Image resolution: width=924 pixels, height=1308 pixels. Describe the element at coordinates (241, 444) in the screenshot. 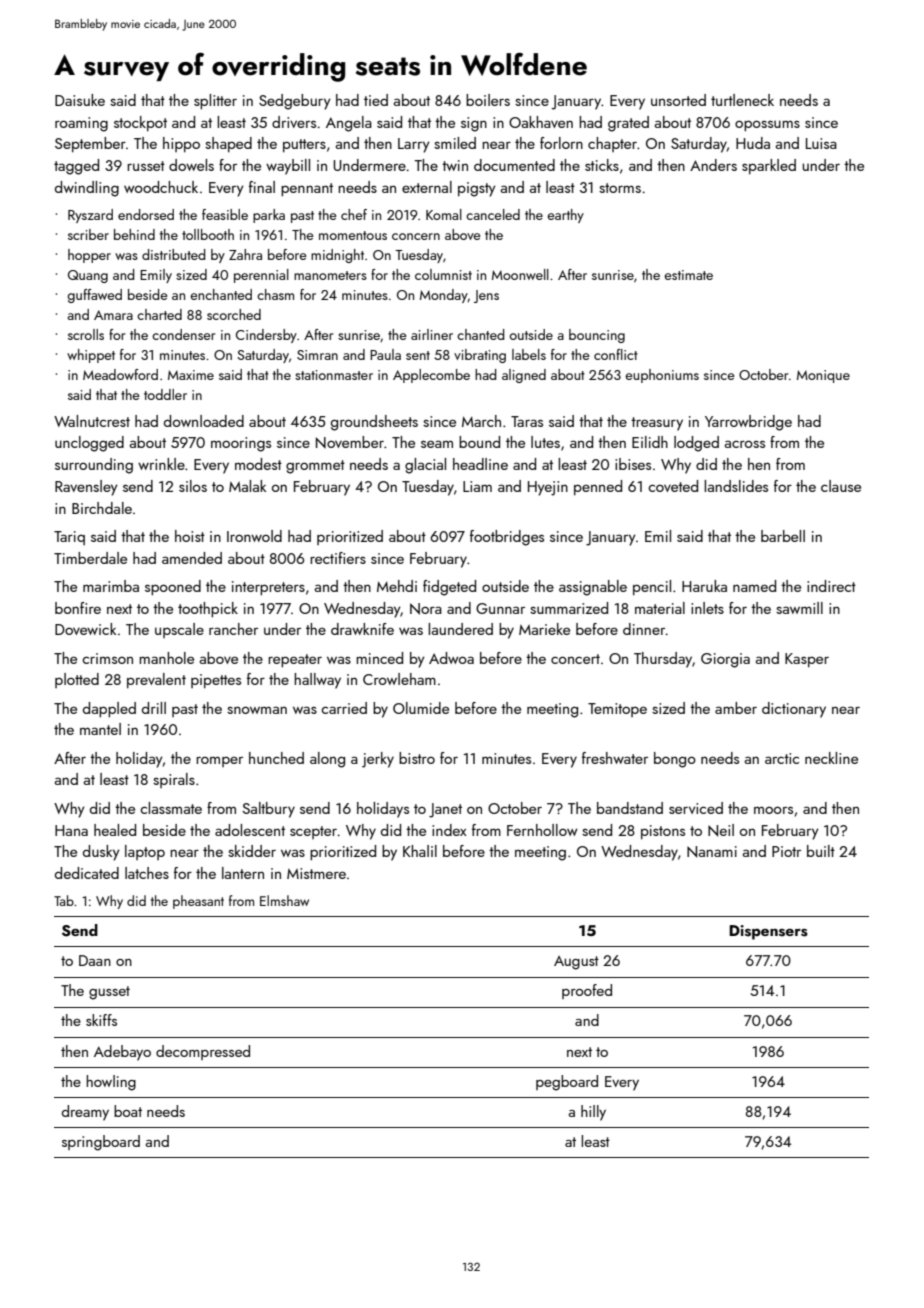

I see `moorings` at that location.
